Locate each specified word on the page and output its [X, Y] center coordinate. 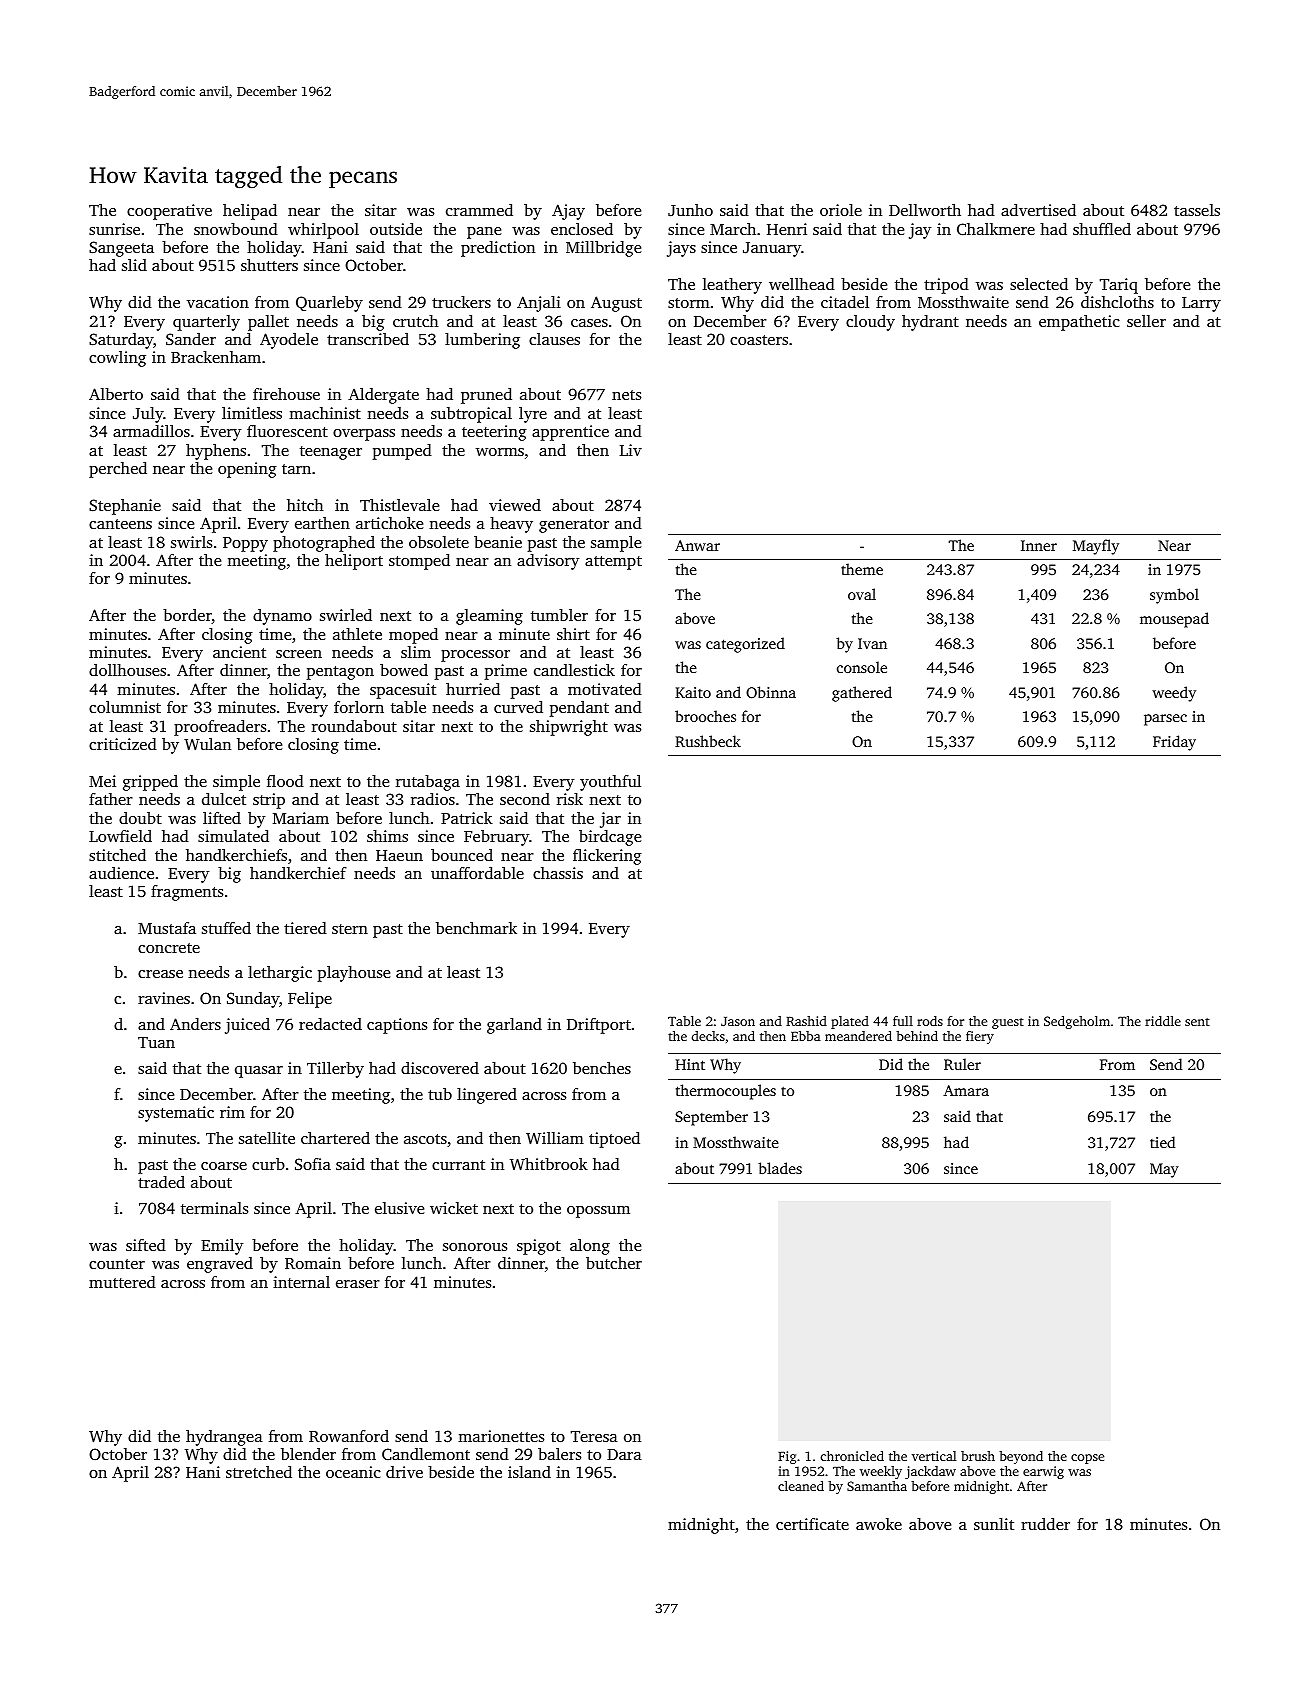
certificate [812, 1524]
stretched [259, 1472]
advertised [1038, 210]
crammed [479, 210]
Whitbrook [549, 1164]
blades [780, 1168]
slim [416, 652]
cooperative [169, 212]
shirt [573, 634]
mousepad [1174, 620]
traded [161, 1182]
